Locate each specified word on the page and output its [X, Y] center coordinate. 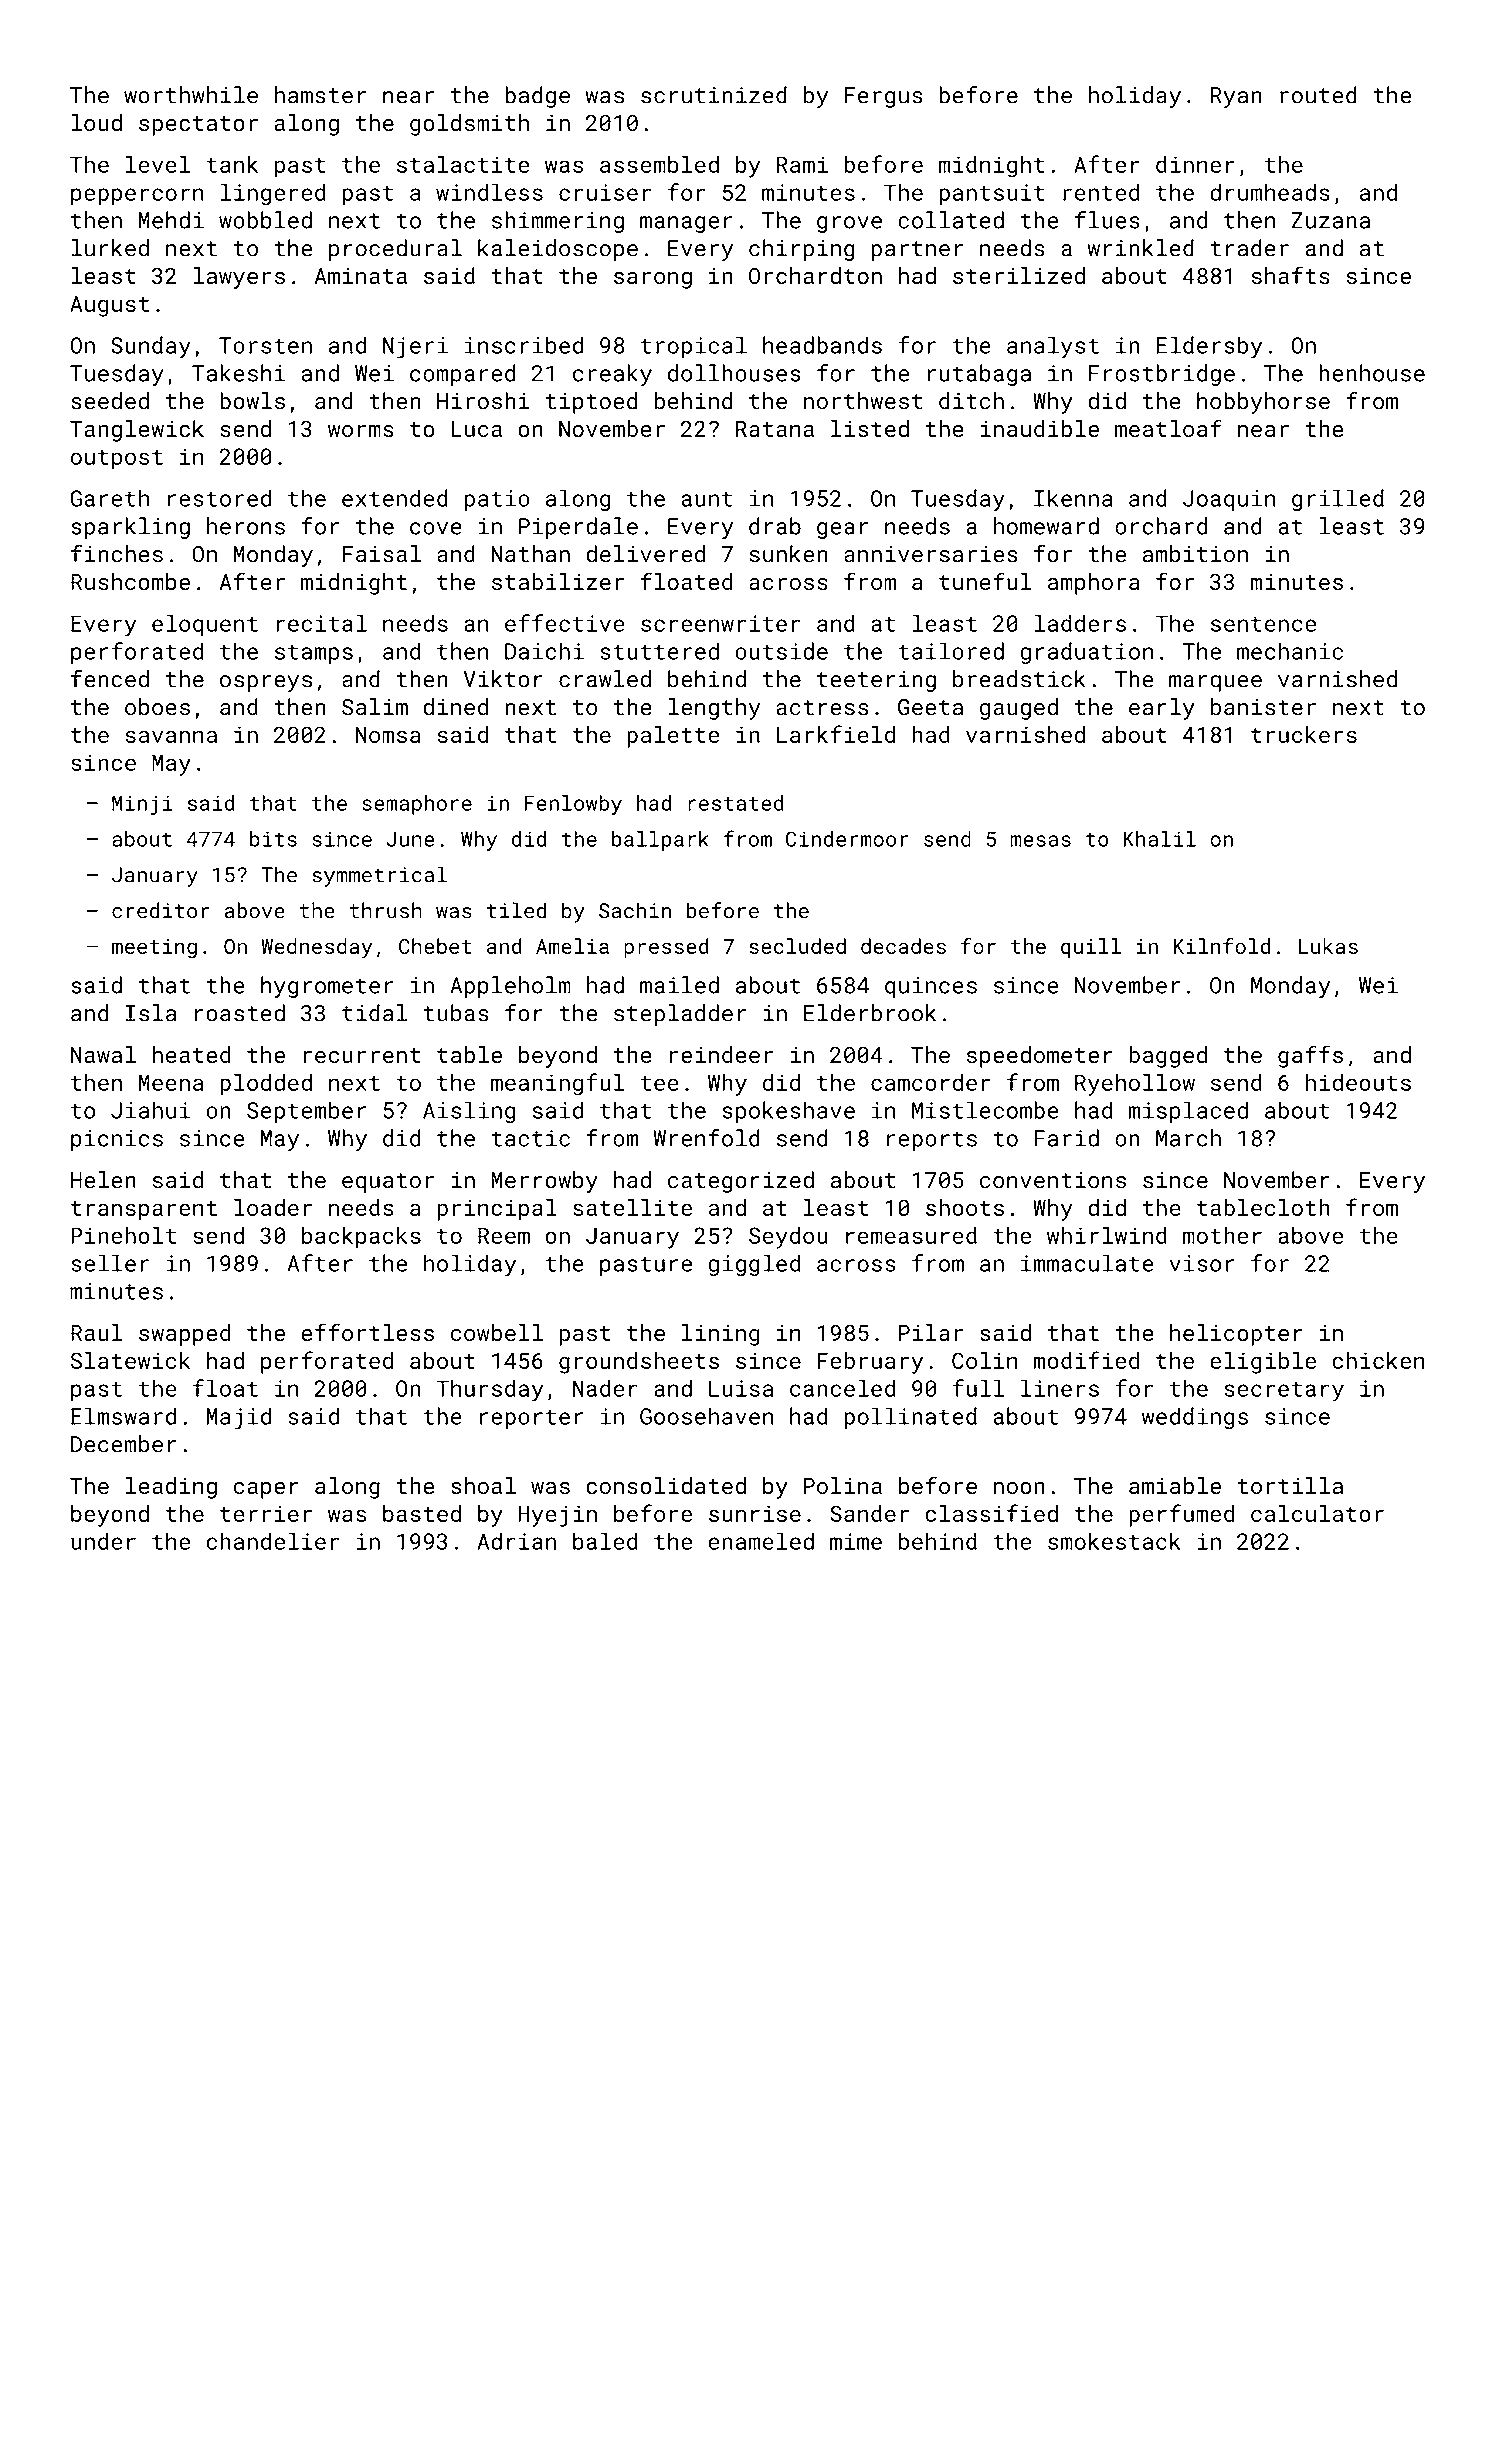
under [103, 1541]
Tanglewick [137, 431]
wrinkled [1140, 248]
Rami [802, 164]
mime [856, 1541]
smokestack [1114, 1541]
